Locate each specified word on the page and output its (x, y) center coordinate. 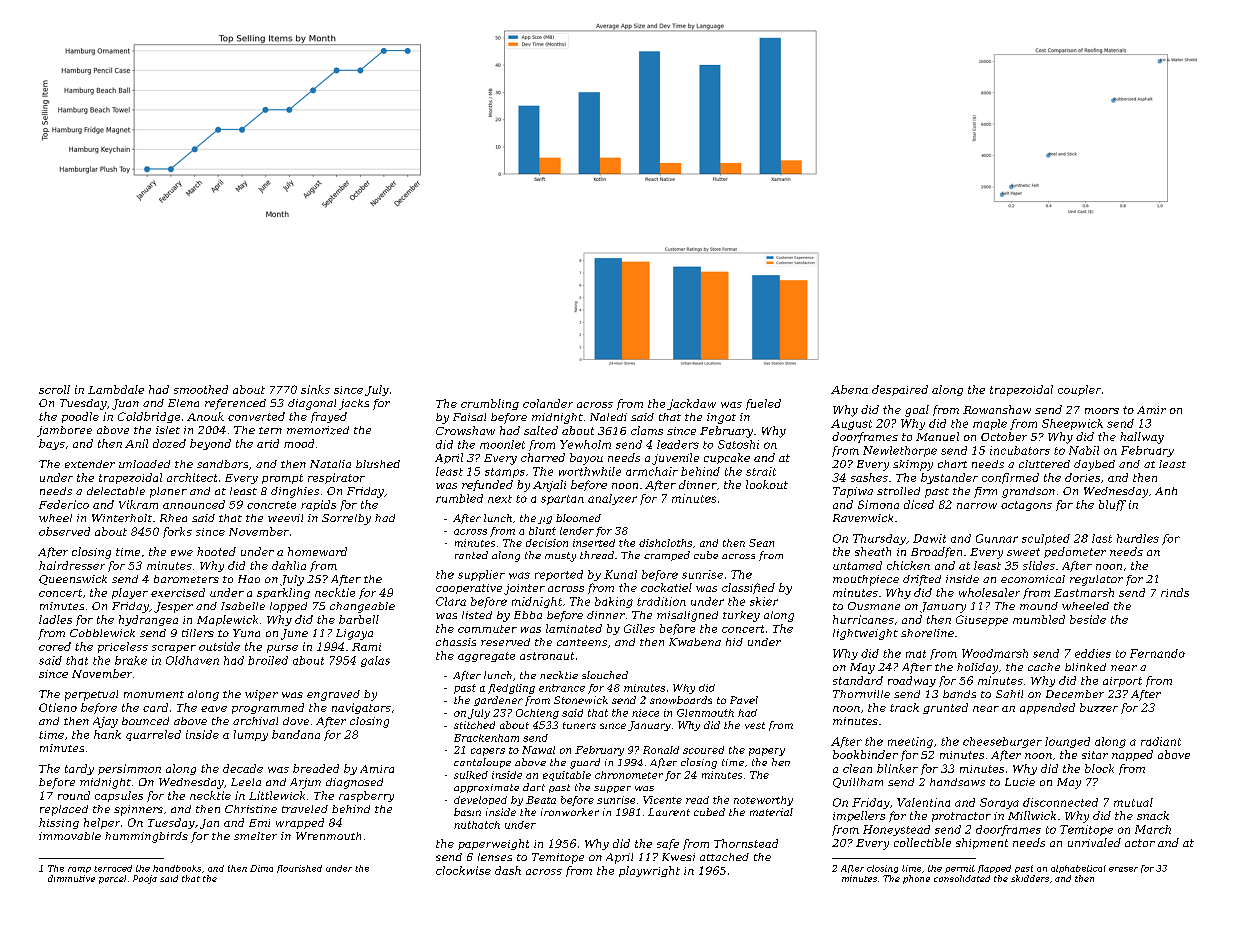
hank (107, 734)
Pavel (744, 700)
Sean (761, 543)
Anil (136, 443)
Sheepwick (1072, 424)
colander (548, 403)
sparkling (283, 593)
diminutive (71, 878)
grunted (945, 708)
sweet (1023, 552)
